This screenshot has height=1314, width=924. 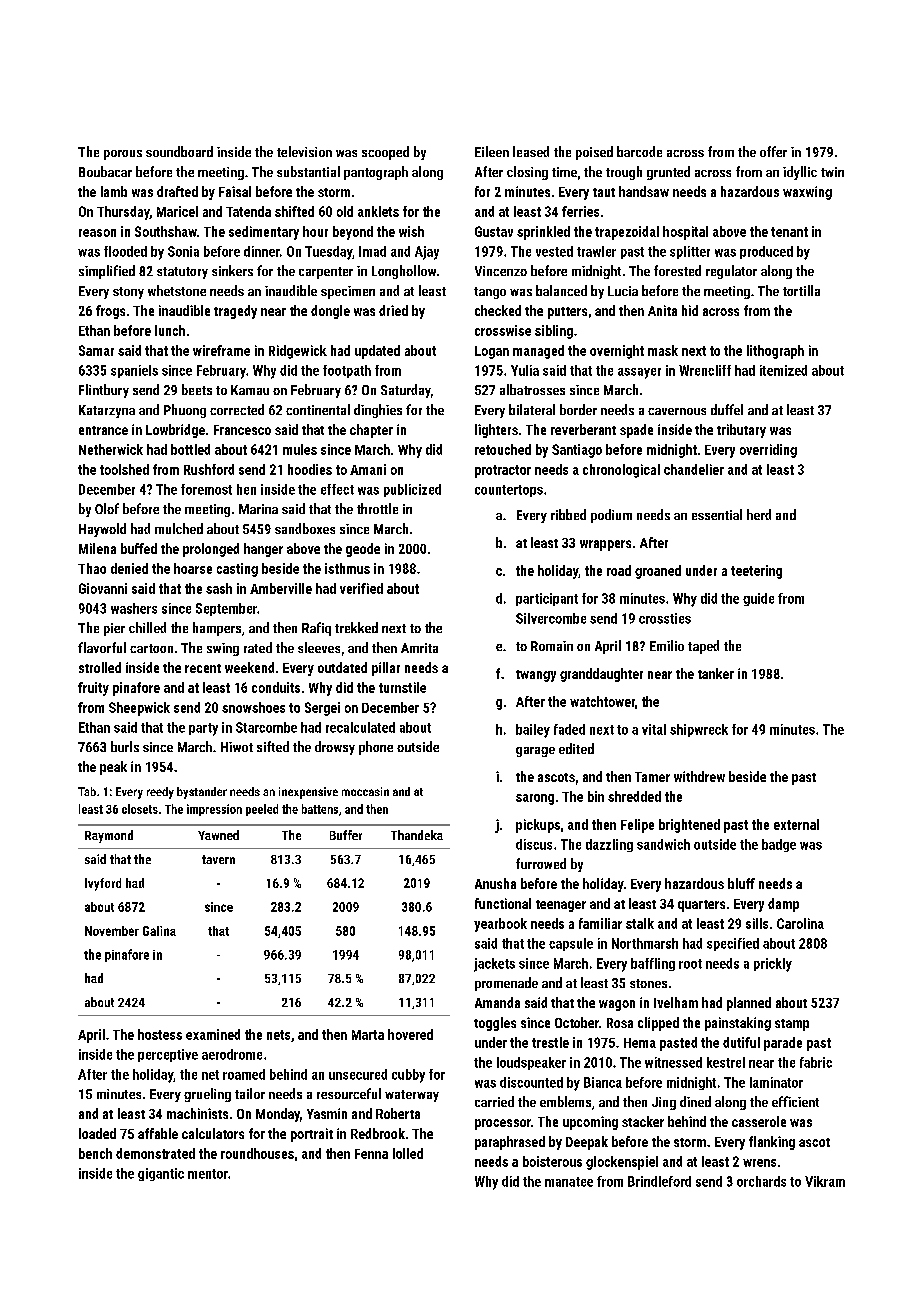 I want to click on September, so click(x=226, y=609).
